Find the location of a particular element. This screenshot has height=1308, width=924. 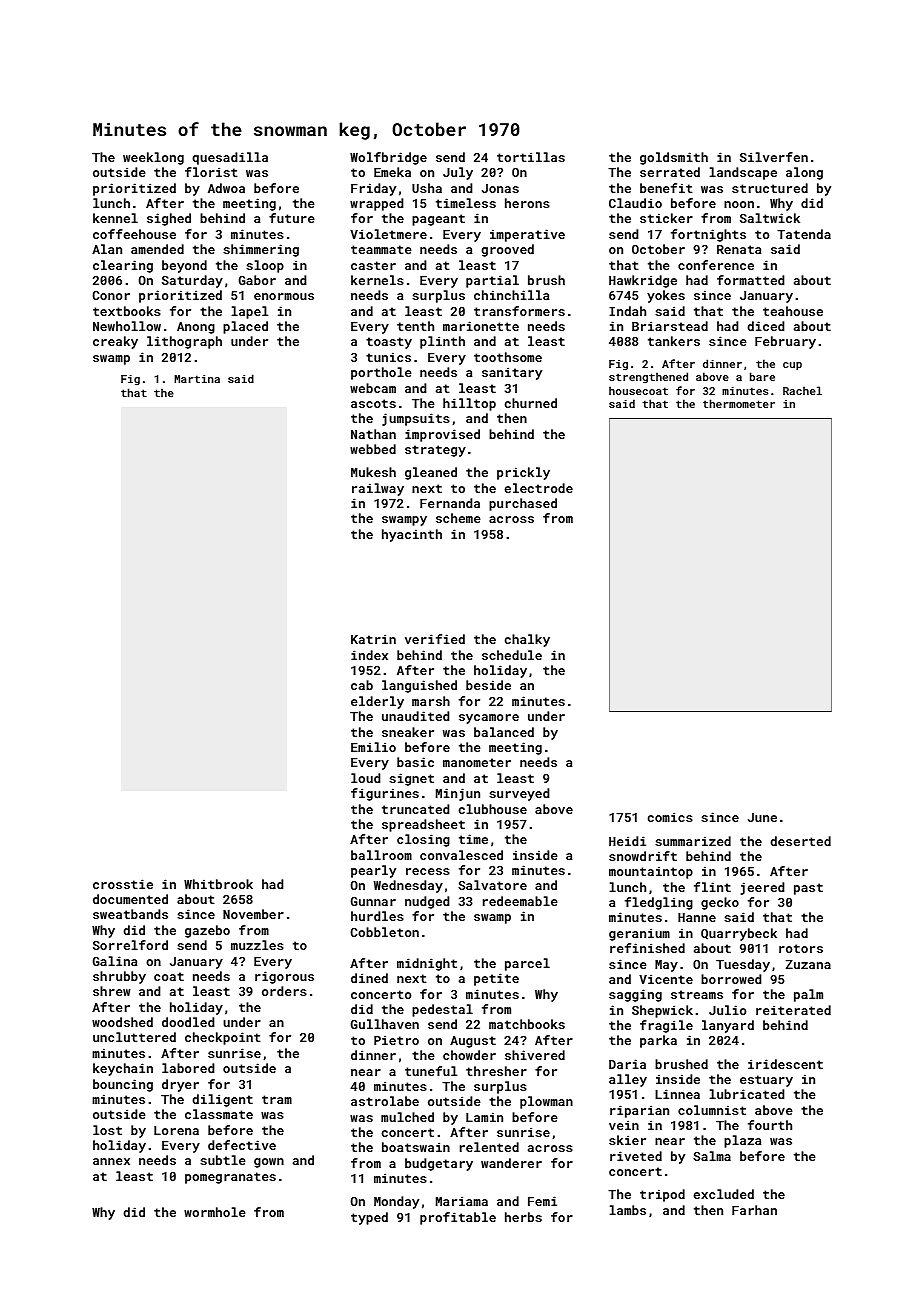

enormous is located at coordinates (284, 296).
